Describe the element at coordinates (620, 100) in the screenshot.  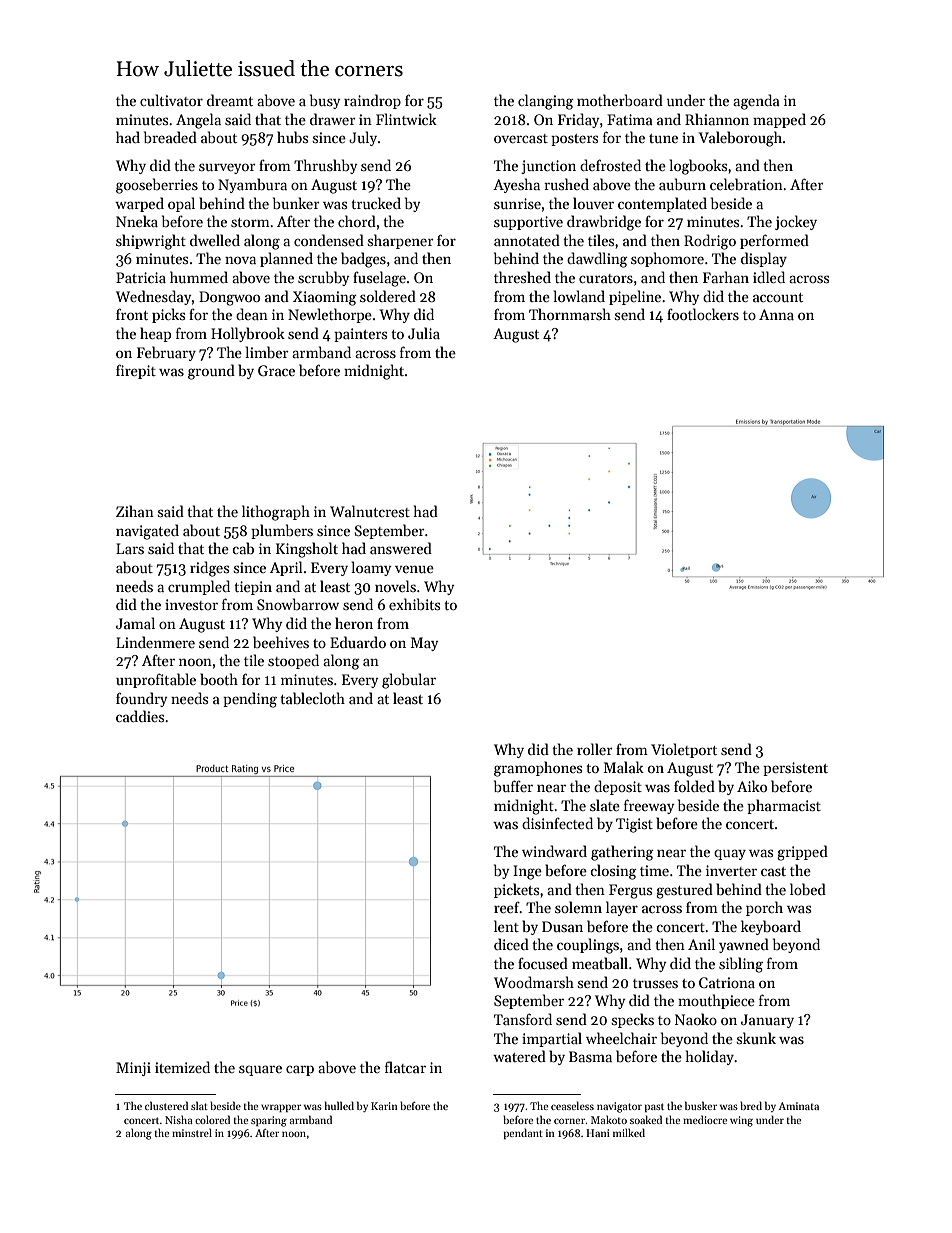
I see `motherboard` at that location.
